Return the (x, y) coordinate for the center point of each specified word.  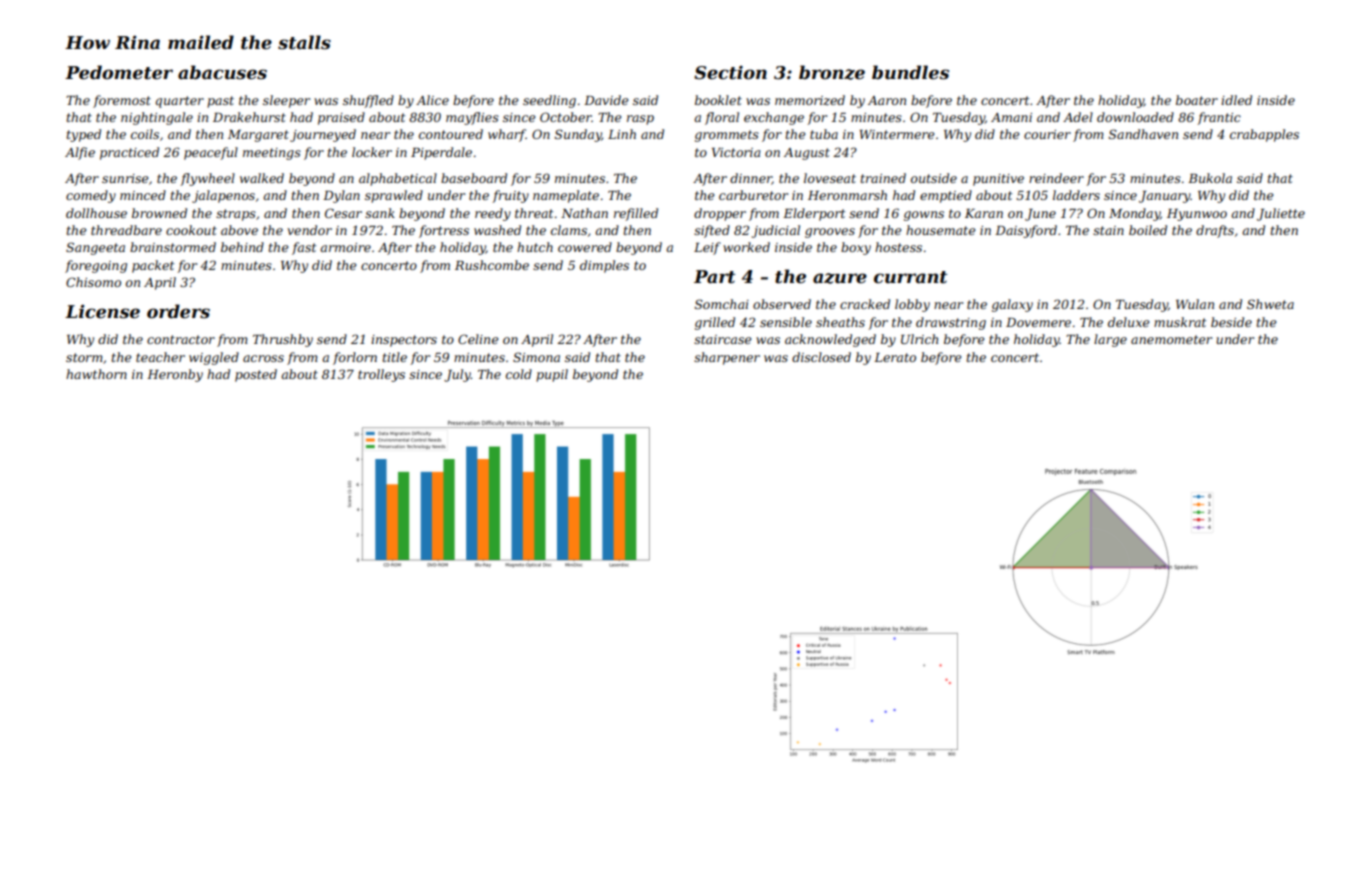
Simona (536, 357)
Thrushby (283, 340)
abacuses (222, 72)
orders (178, 311)
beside (1231, 322)
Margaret (258, 136)
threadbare (126, 230)
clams (569, 230)
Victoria (736, 152)
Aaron (887, 100)
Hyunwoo (1197, 215)
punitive (998, 180)
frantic (1219, 118)
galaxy (1012, 305)
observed (782, 304)
